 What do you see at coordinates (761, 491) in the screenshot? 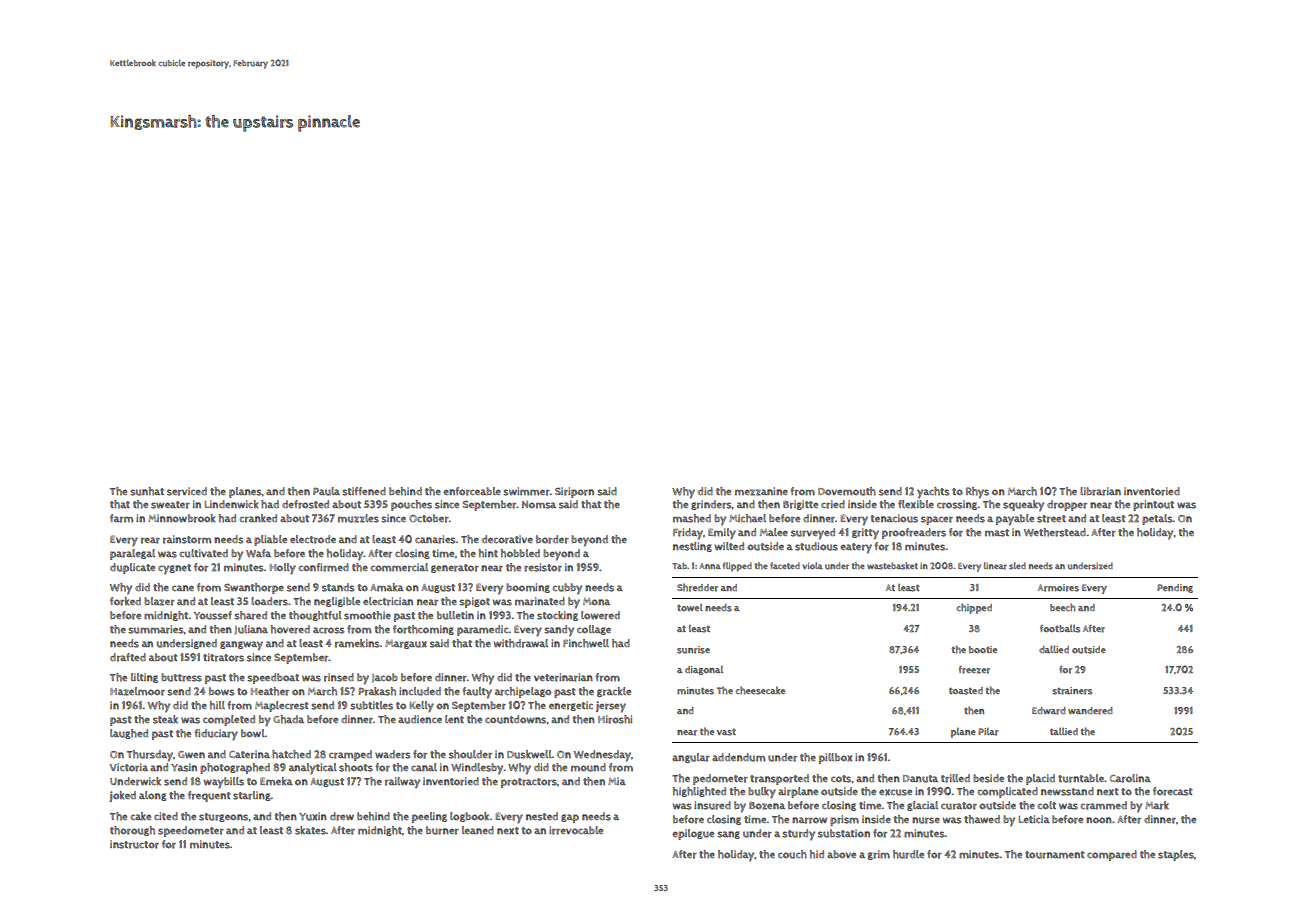
I see `mezzanine` at bounding box center [761, 491].
